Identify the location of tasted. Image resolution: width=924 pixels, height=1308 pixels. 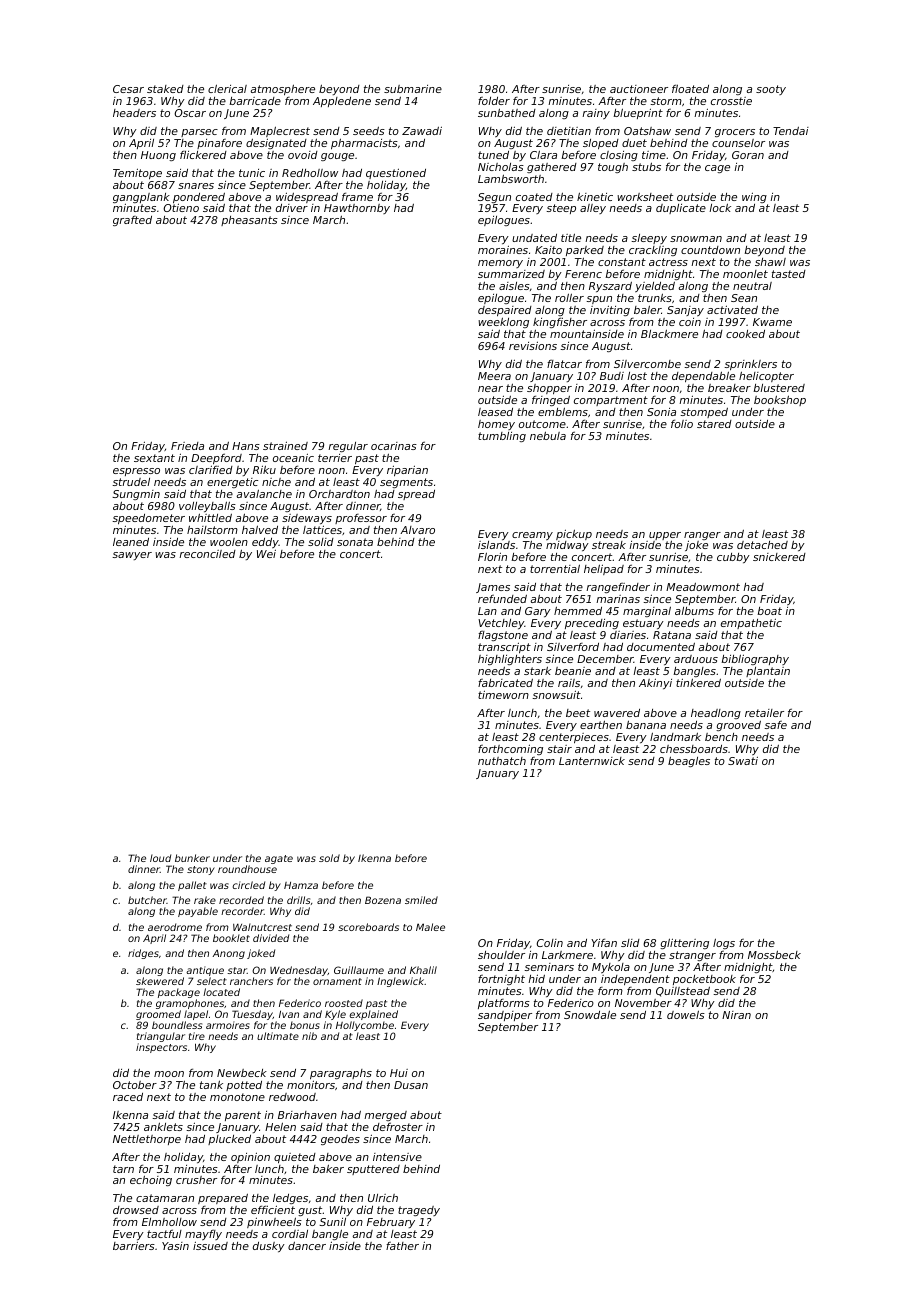
(789, 274).
